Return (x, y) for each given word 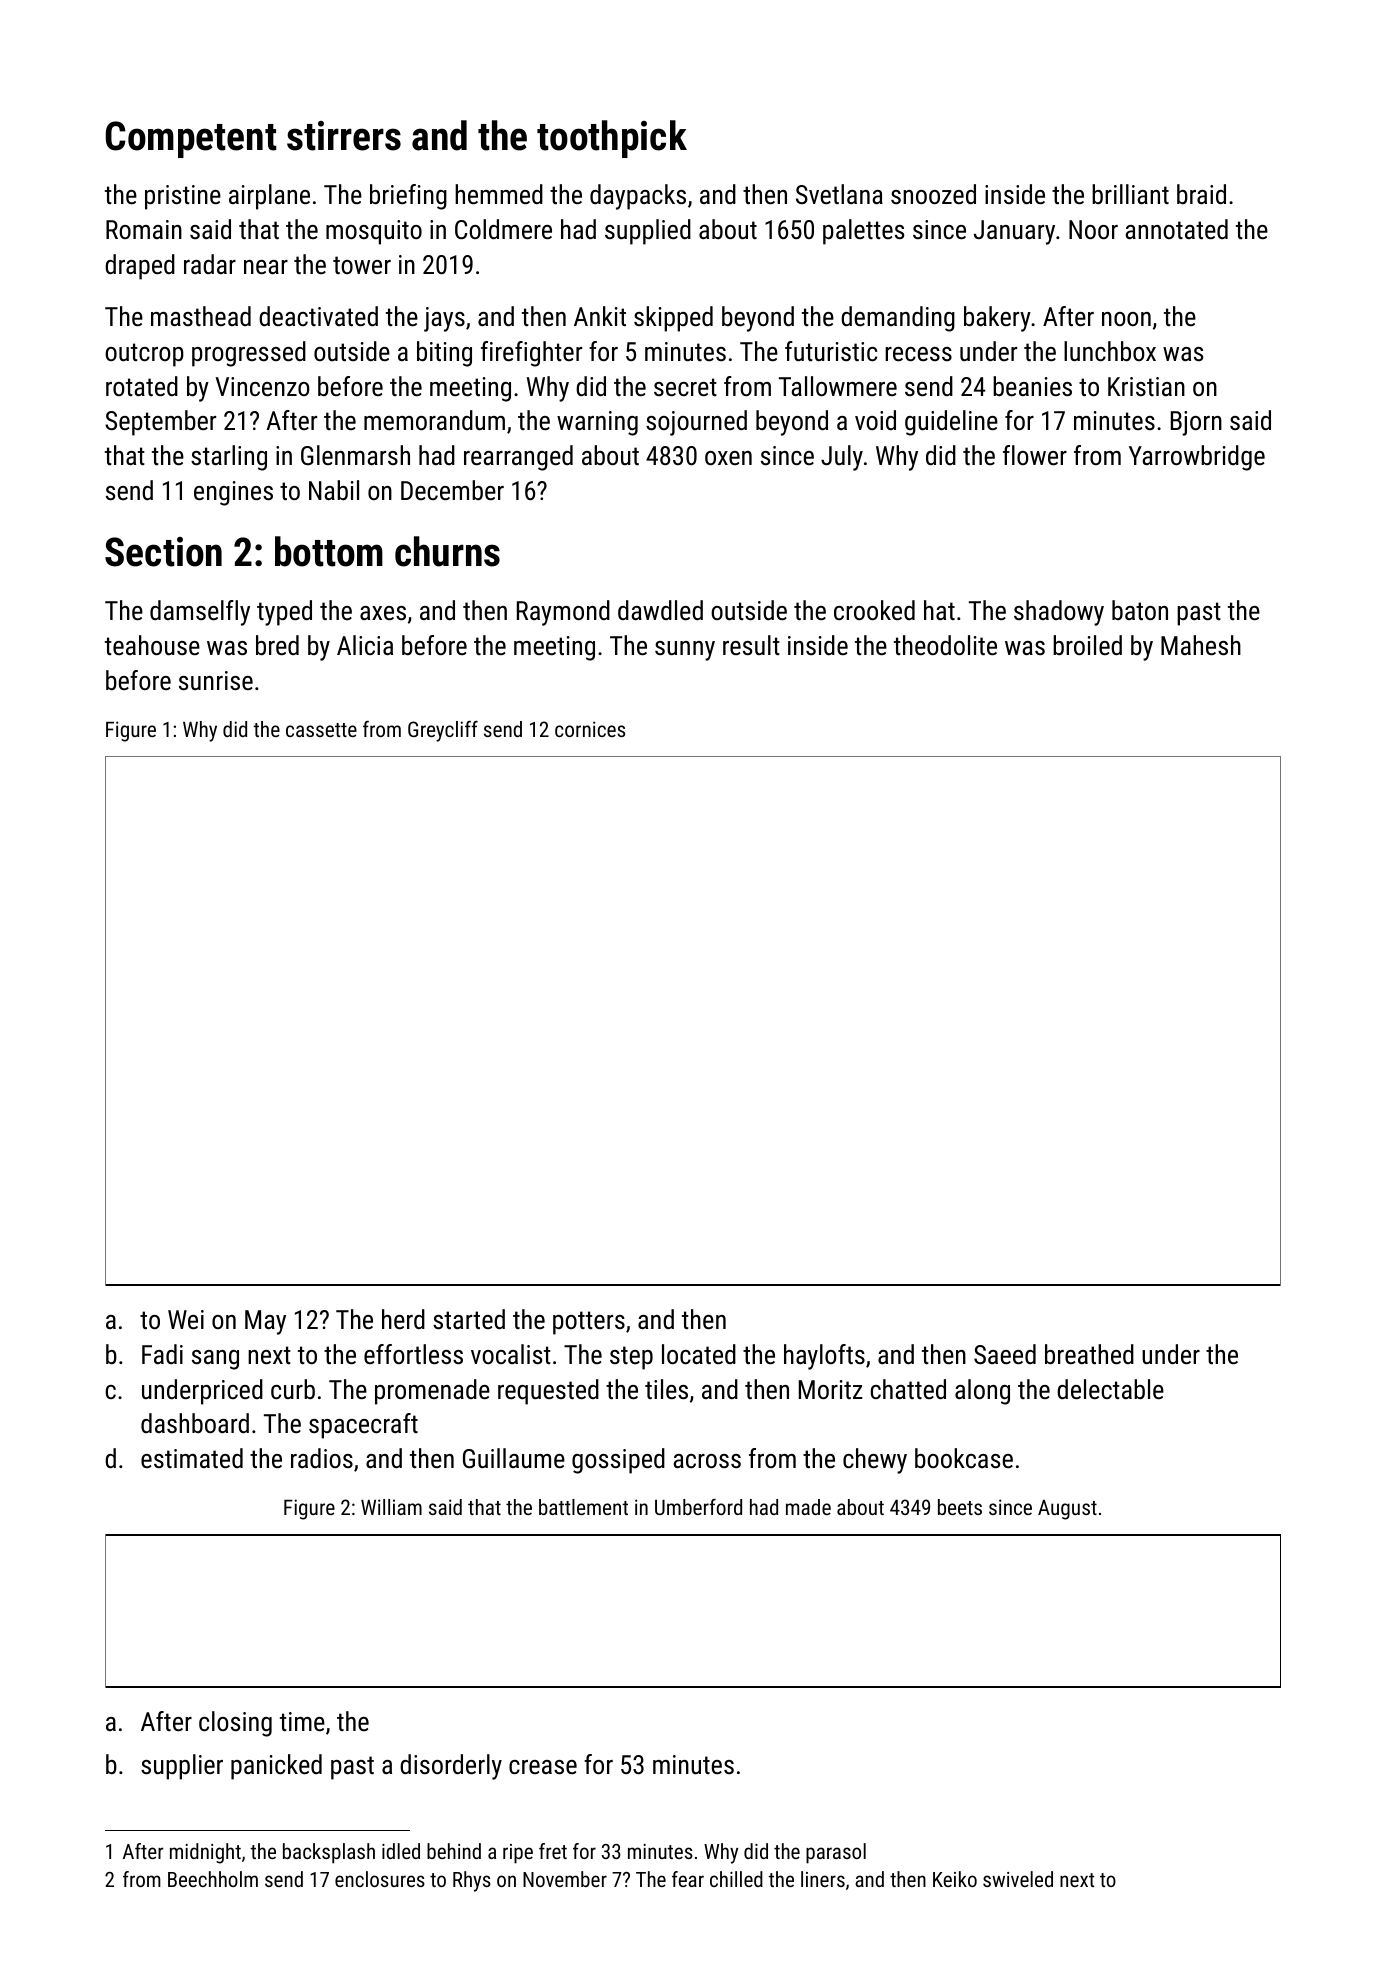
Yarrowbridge (1197, 458)
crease (543, 1767)
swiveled (1018, 1879)
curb (293, 1389)
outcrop (144, 355)
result (751, 645)
